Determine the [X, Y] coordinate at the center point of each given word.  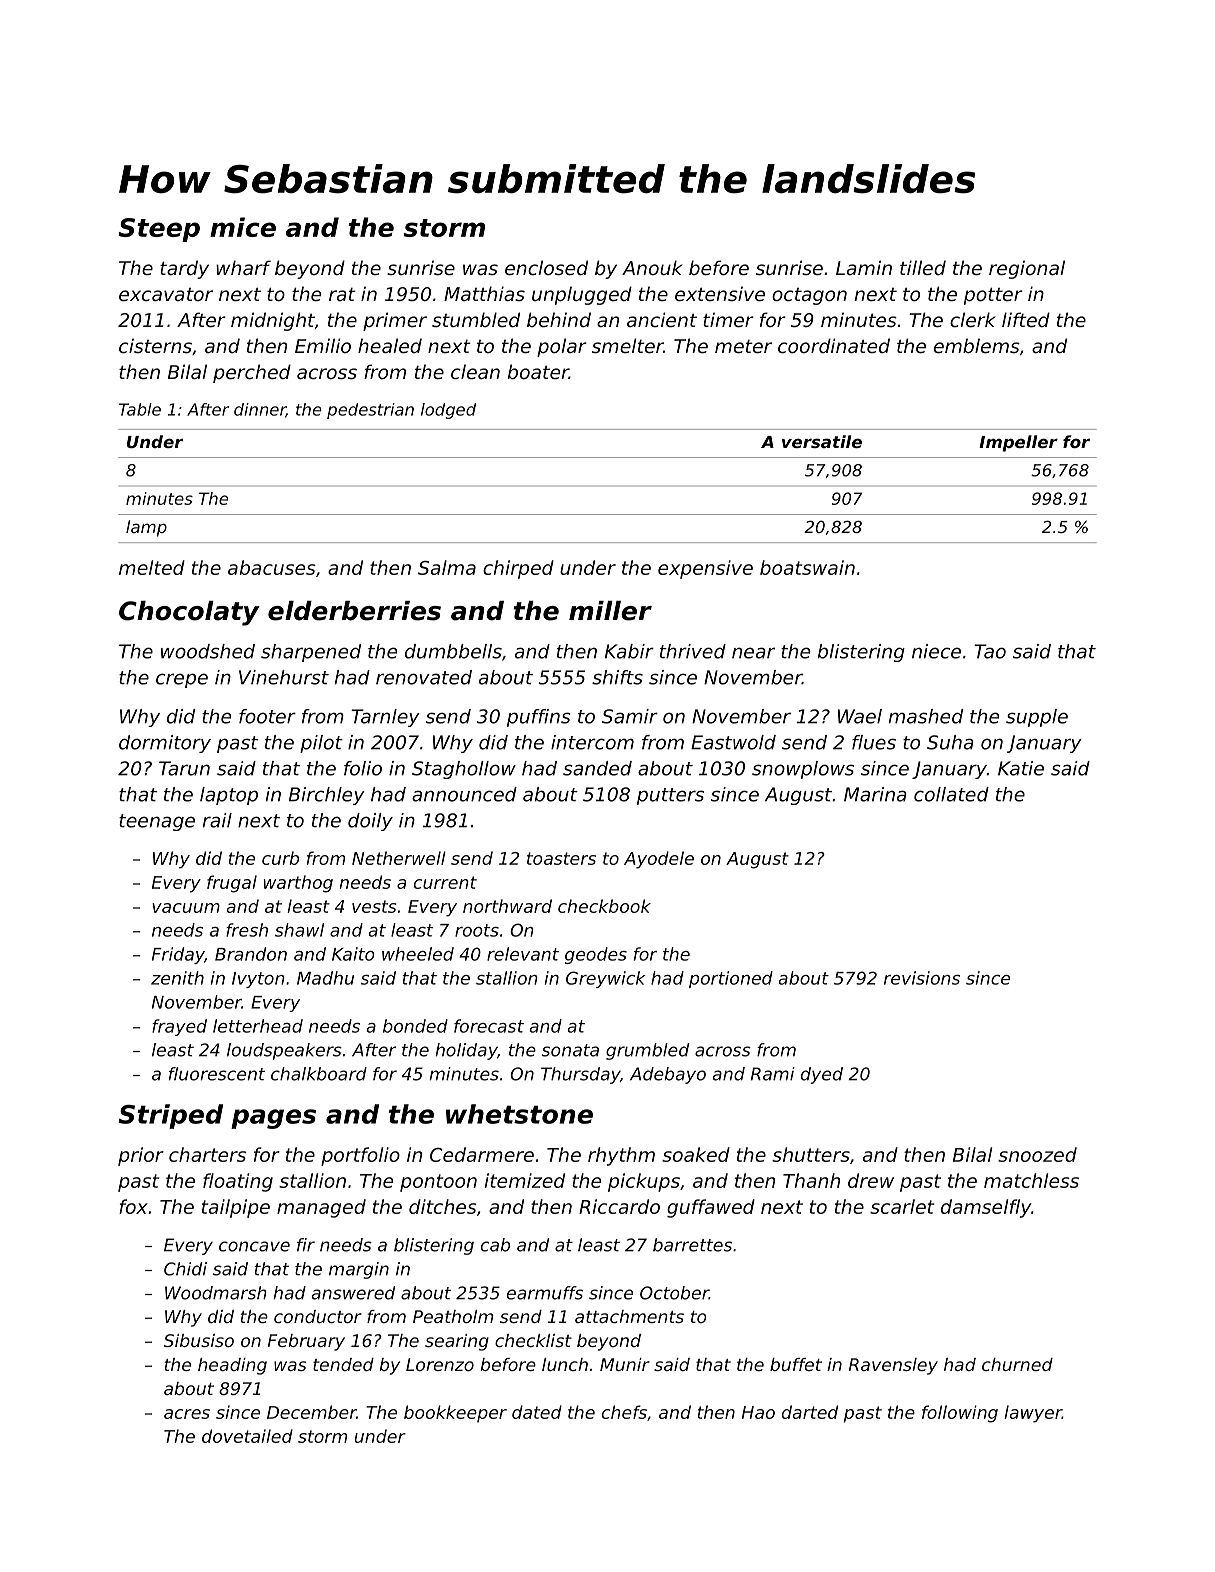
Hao [758, 1412]
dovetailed [247, 1436]
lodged [448, 411]
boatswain [807, 567]
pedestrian [370, 411]
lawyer [1033, 1414]
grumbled [647, 1051]
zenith [177, 978]
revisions [922, 978]
